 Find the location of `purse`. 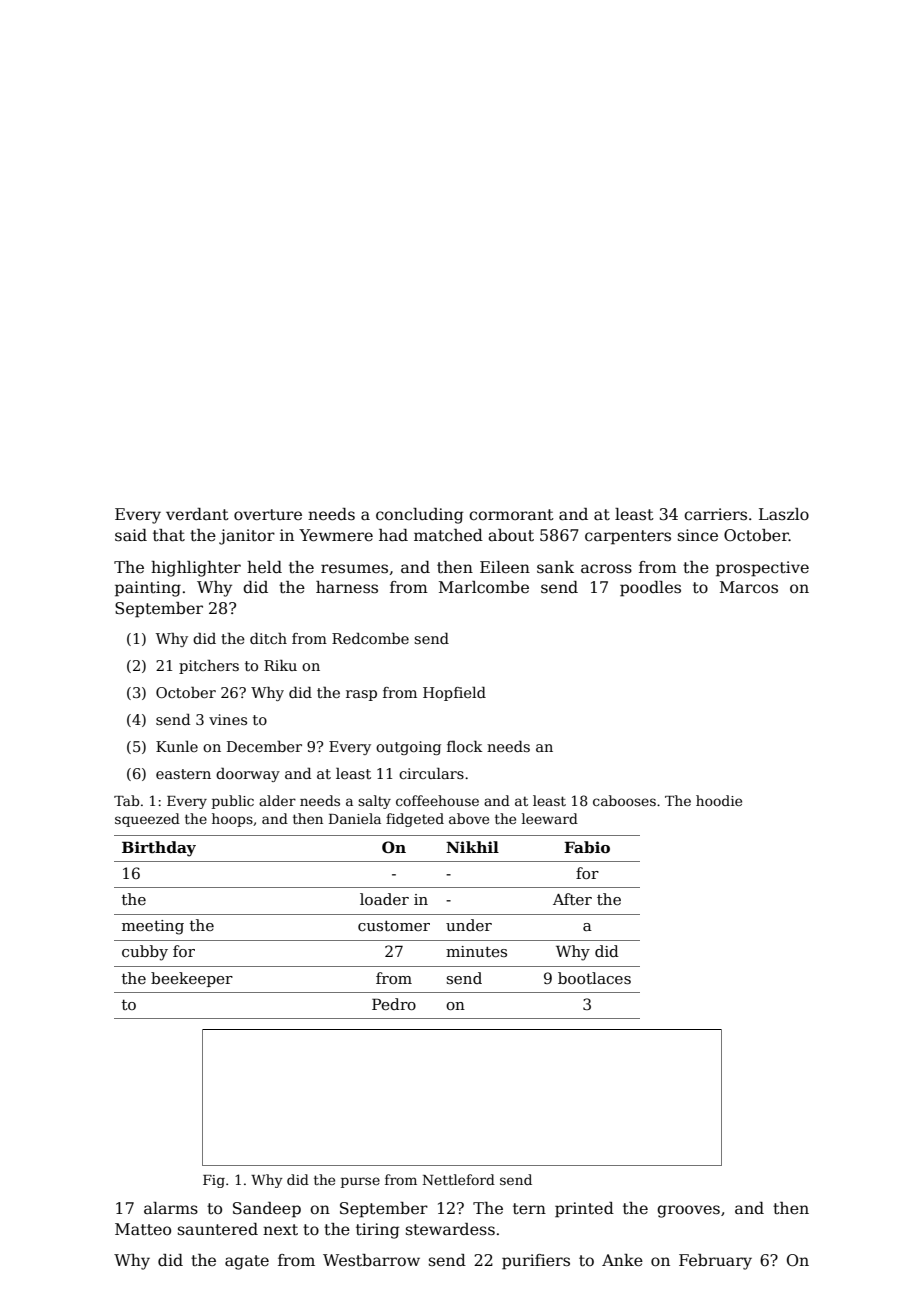

purse is located at coordinates (360, 1182).
